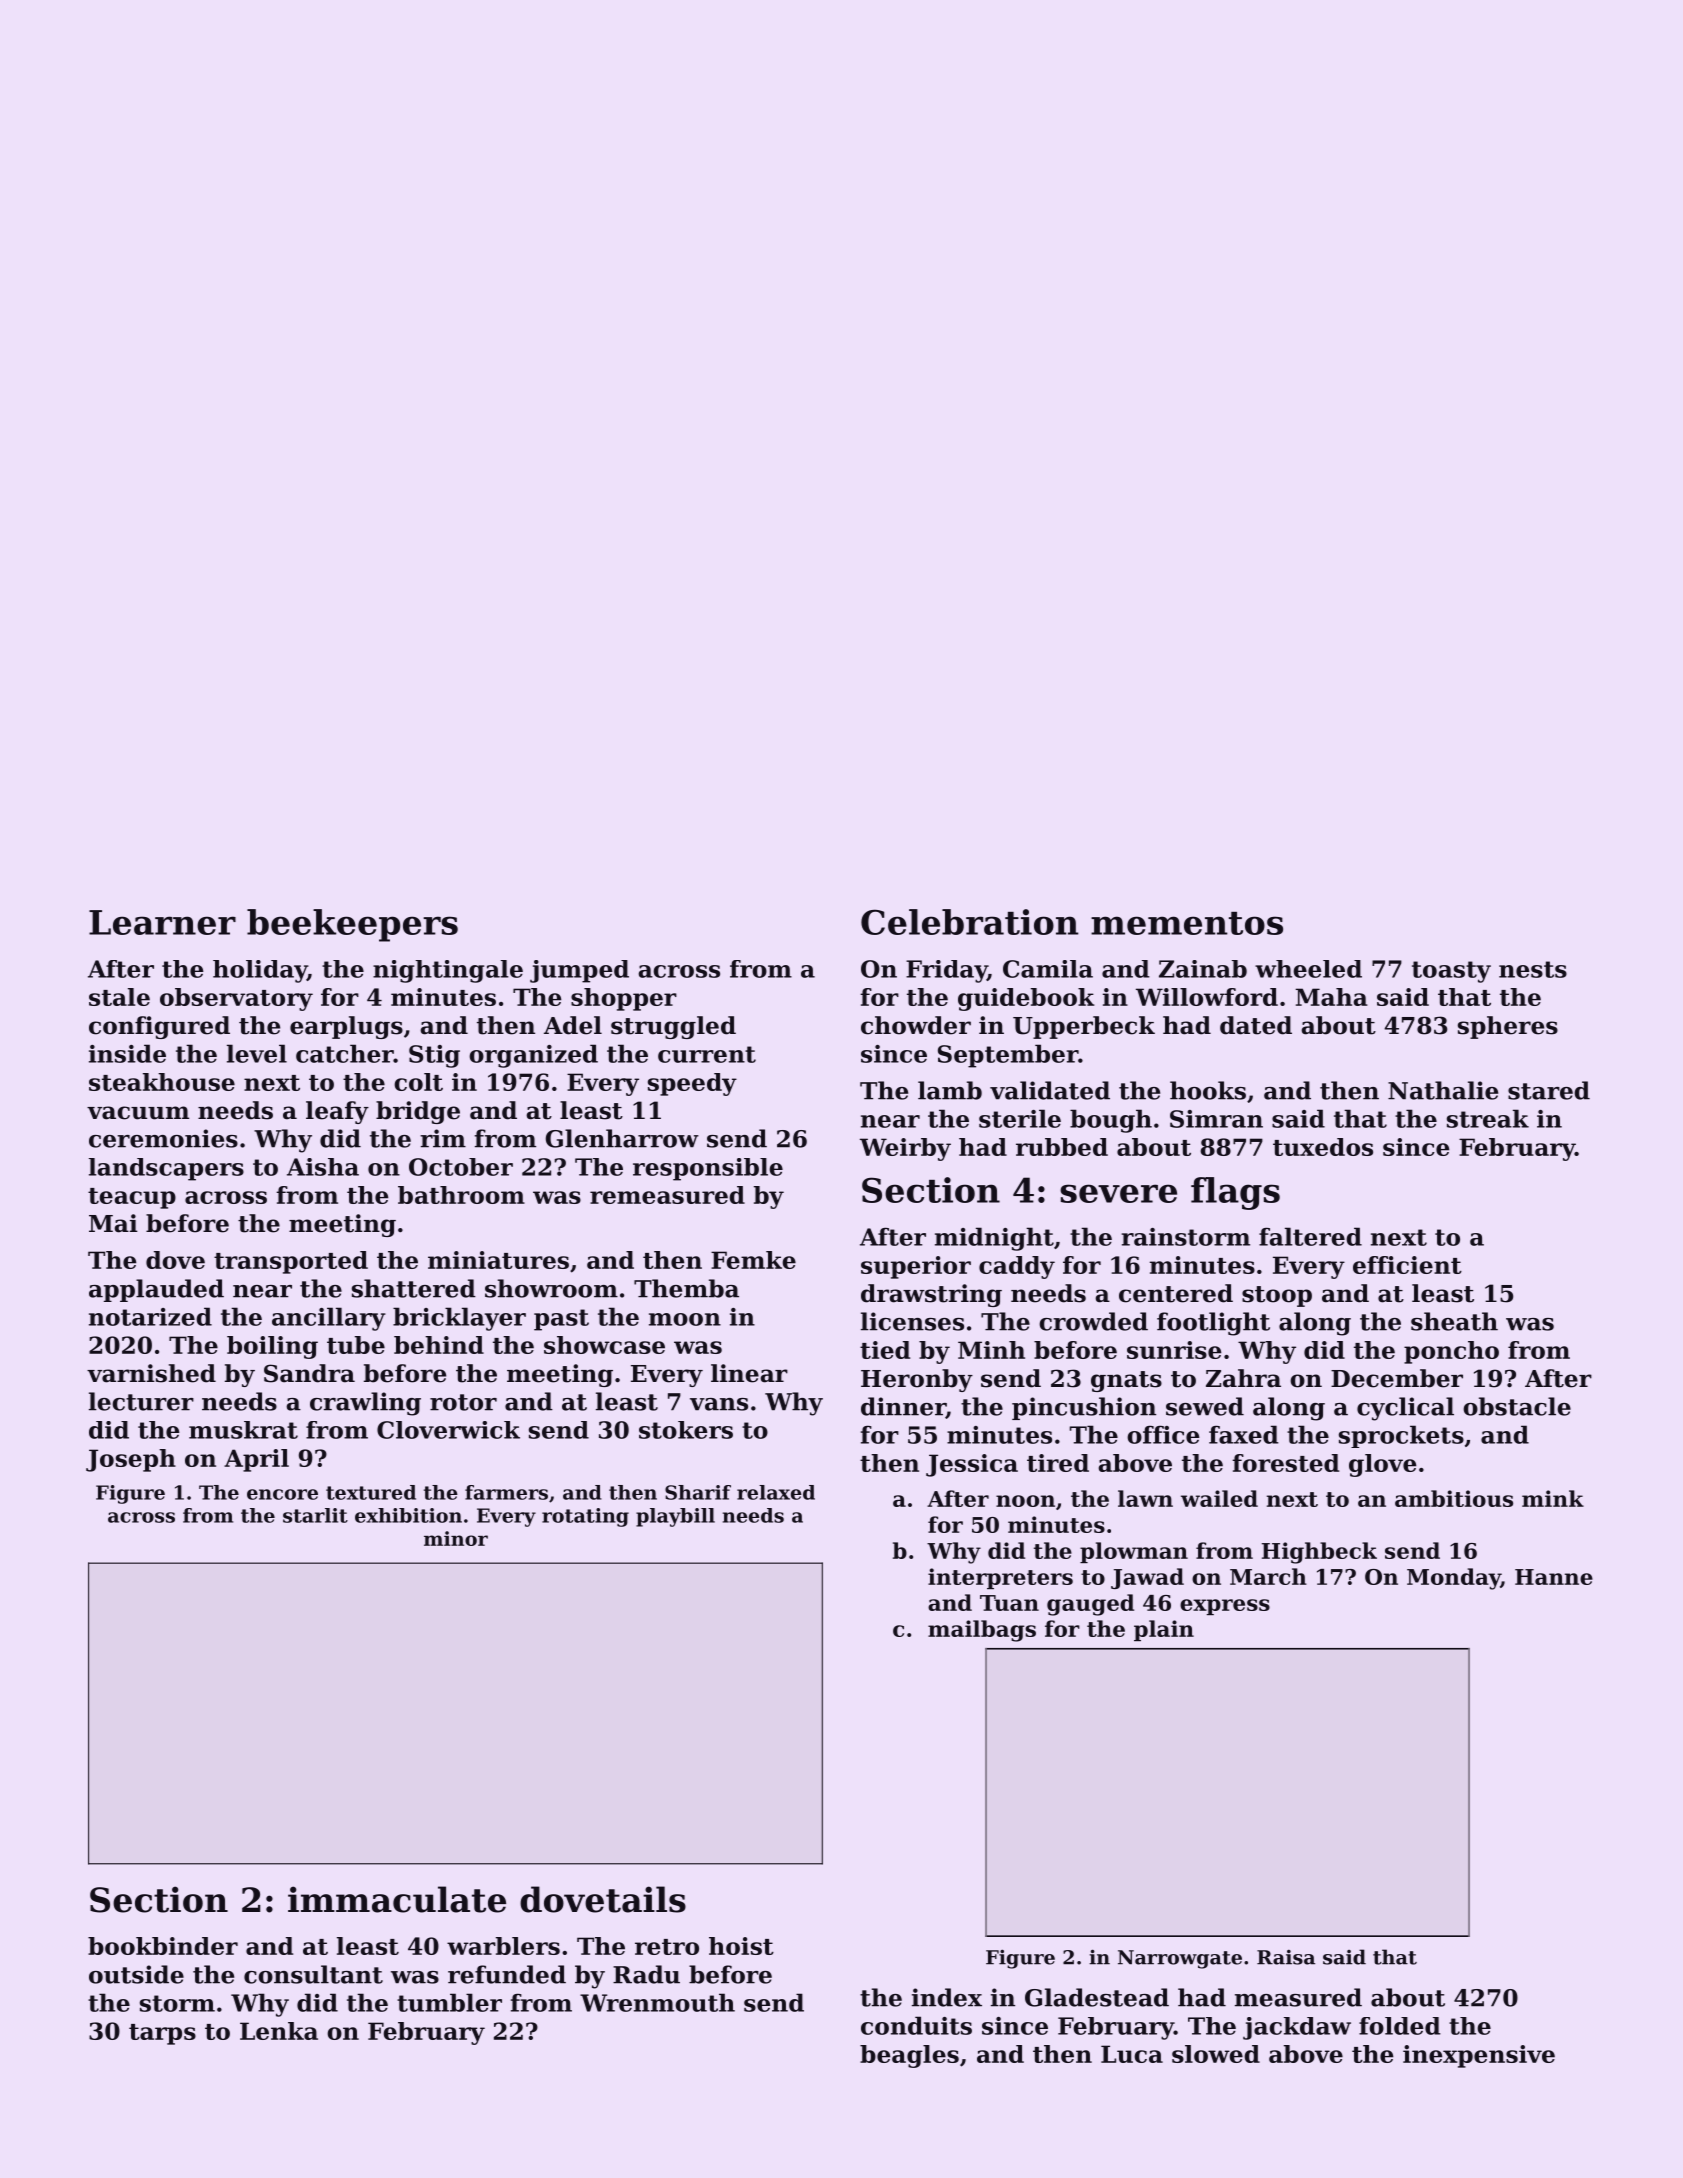 The image size is (1683, 2178). What do you see at coordinates (982, 1631) in the document?
I see `mailbags` at bounding box center [982, 1631].
